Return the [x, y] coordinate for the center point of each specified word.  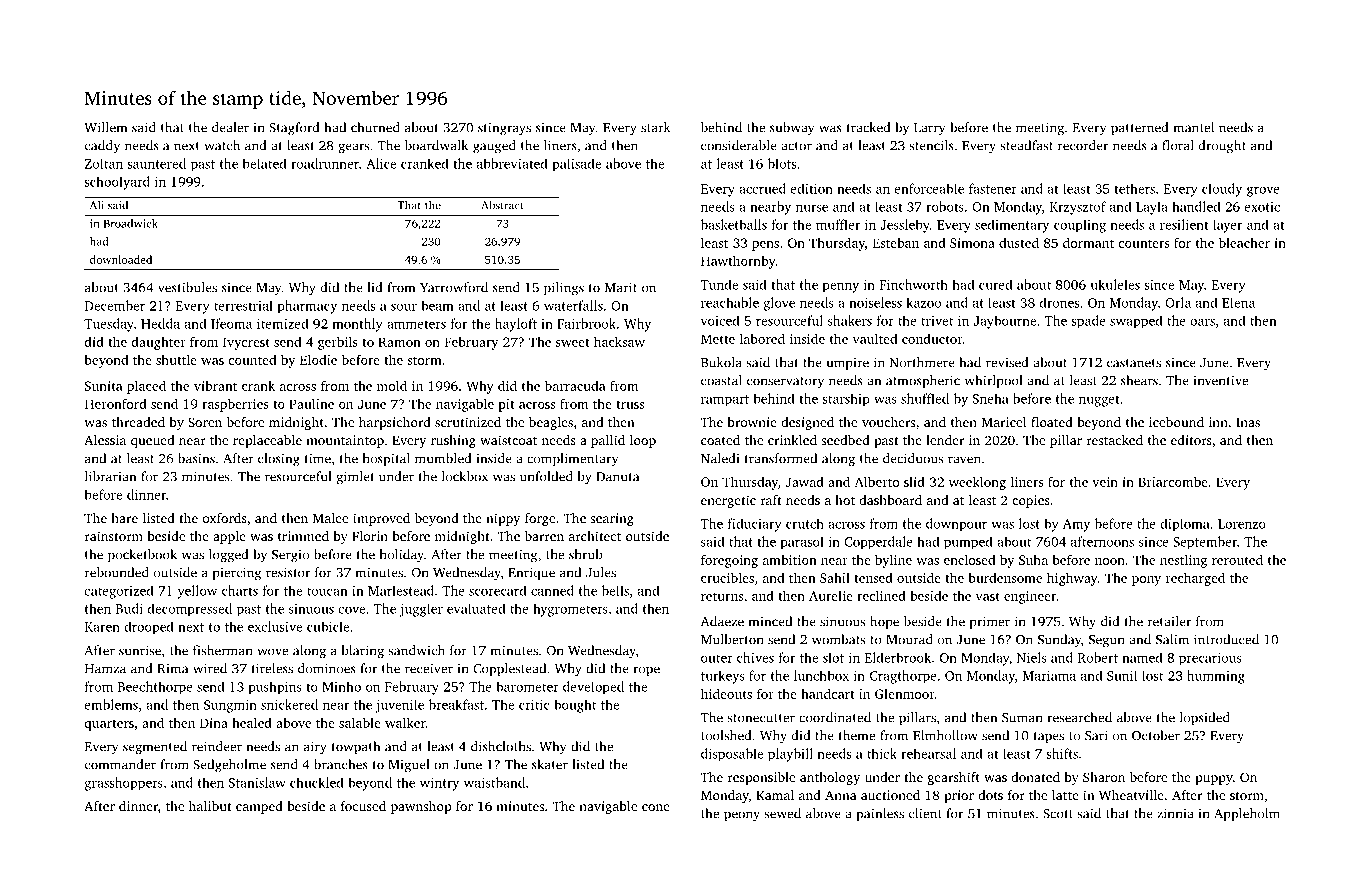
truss [630, 404]
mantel [1193, 127]
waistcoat [508, 440]
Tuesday [109, 325]
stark [655, 127]
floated [1052, 422]
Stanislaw [257, 782]
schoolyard [117, 183]
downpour [956, 525]
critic [534, 705]
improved [381, 519]
